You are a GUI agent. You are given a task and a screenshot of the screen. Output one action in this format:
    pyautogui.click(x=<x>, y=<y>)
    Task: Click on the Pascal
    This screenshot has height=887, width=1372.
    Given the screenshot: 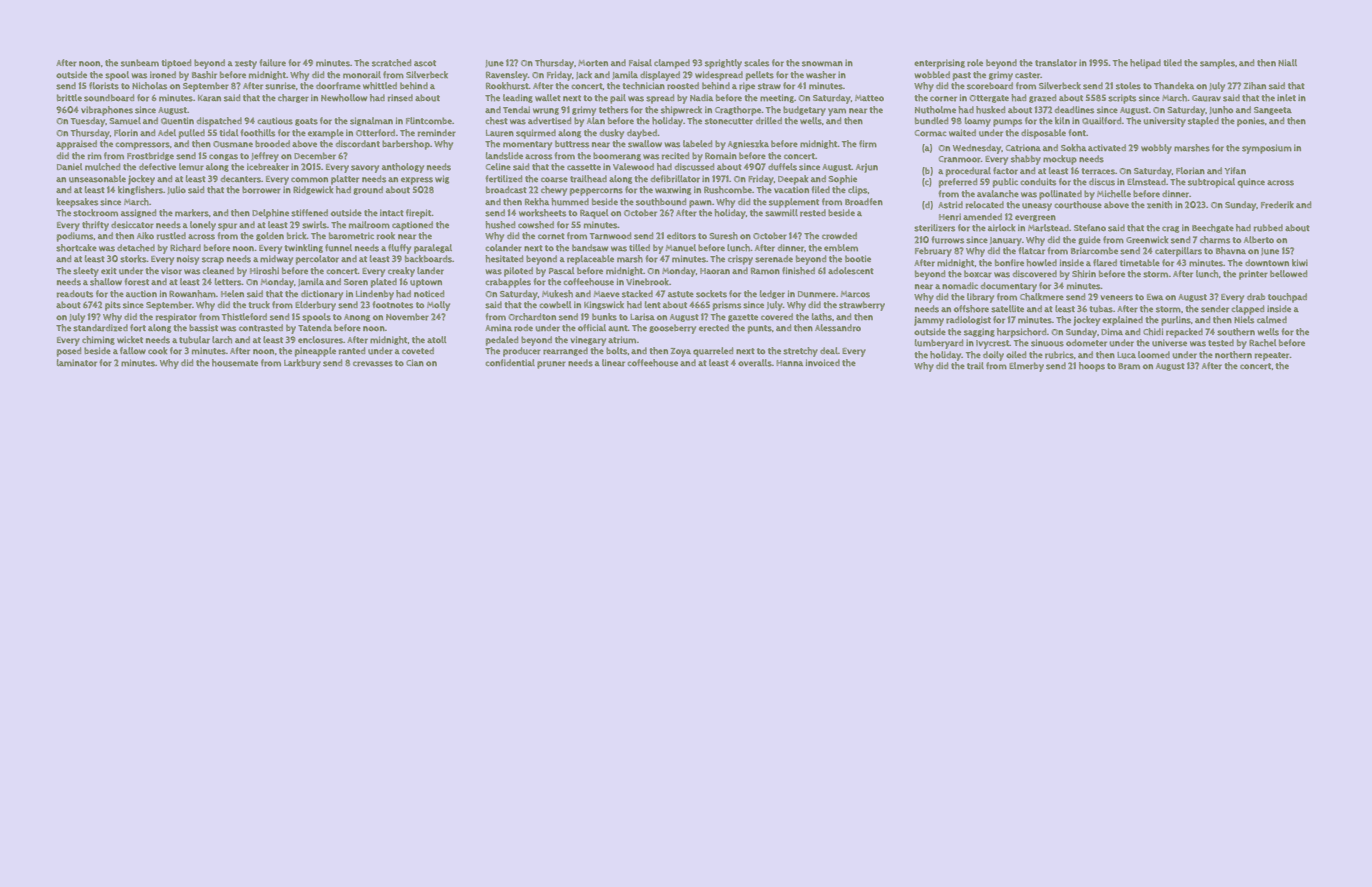 What is the action you would take?
    pyautogui.click(x=561, y=271)
